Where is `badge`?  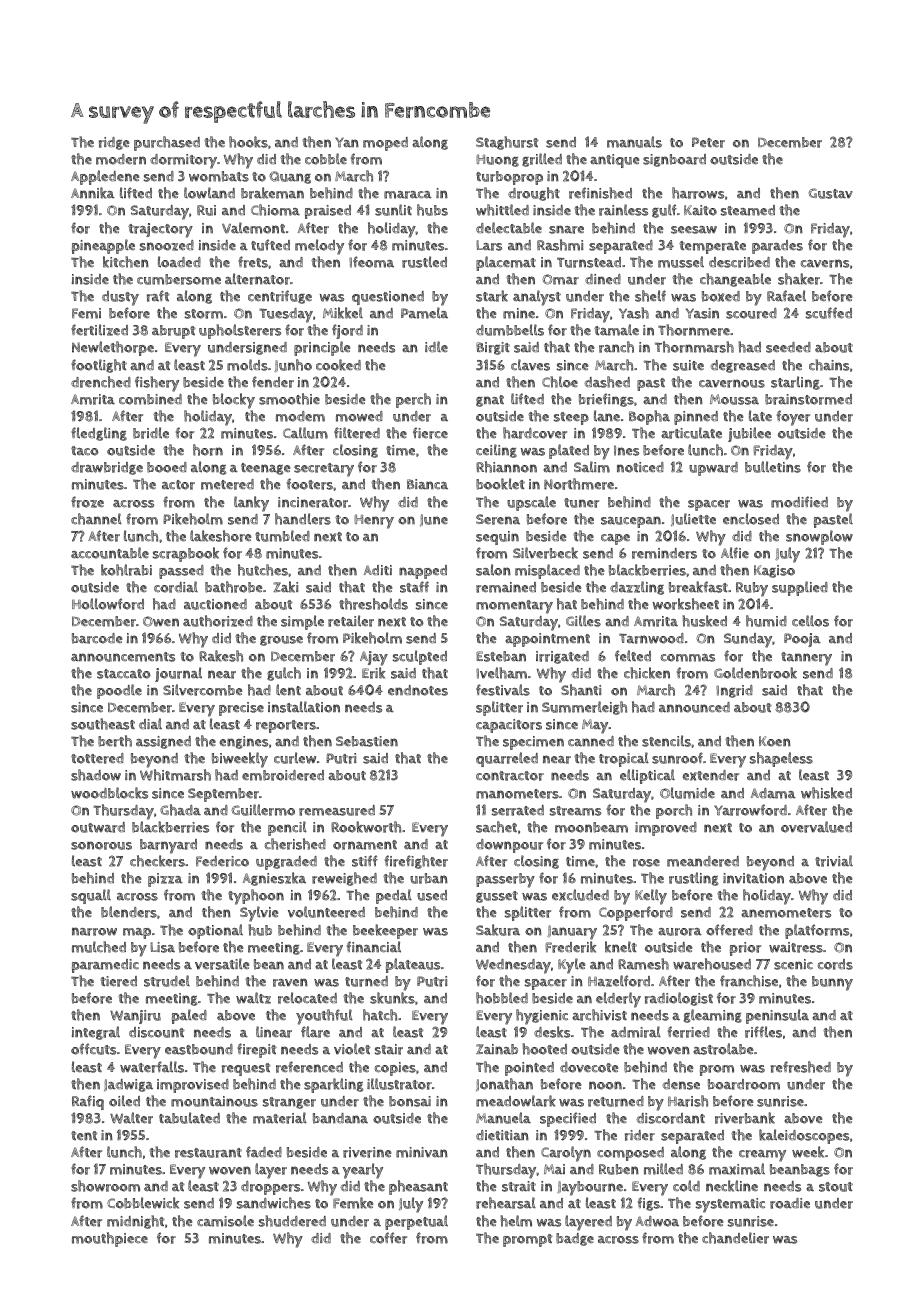
badge is located at coordinates (575, 1239).
